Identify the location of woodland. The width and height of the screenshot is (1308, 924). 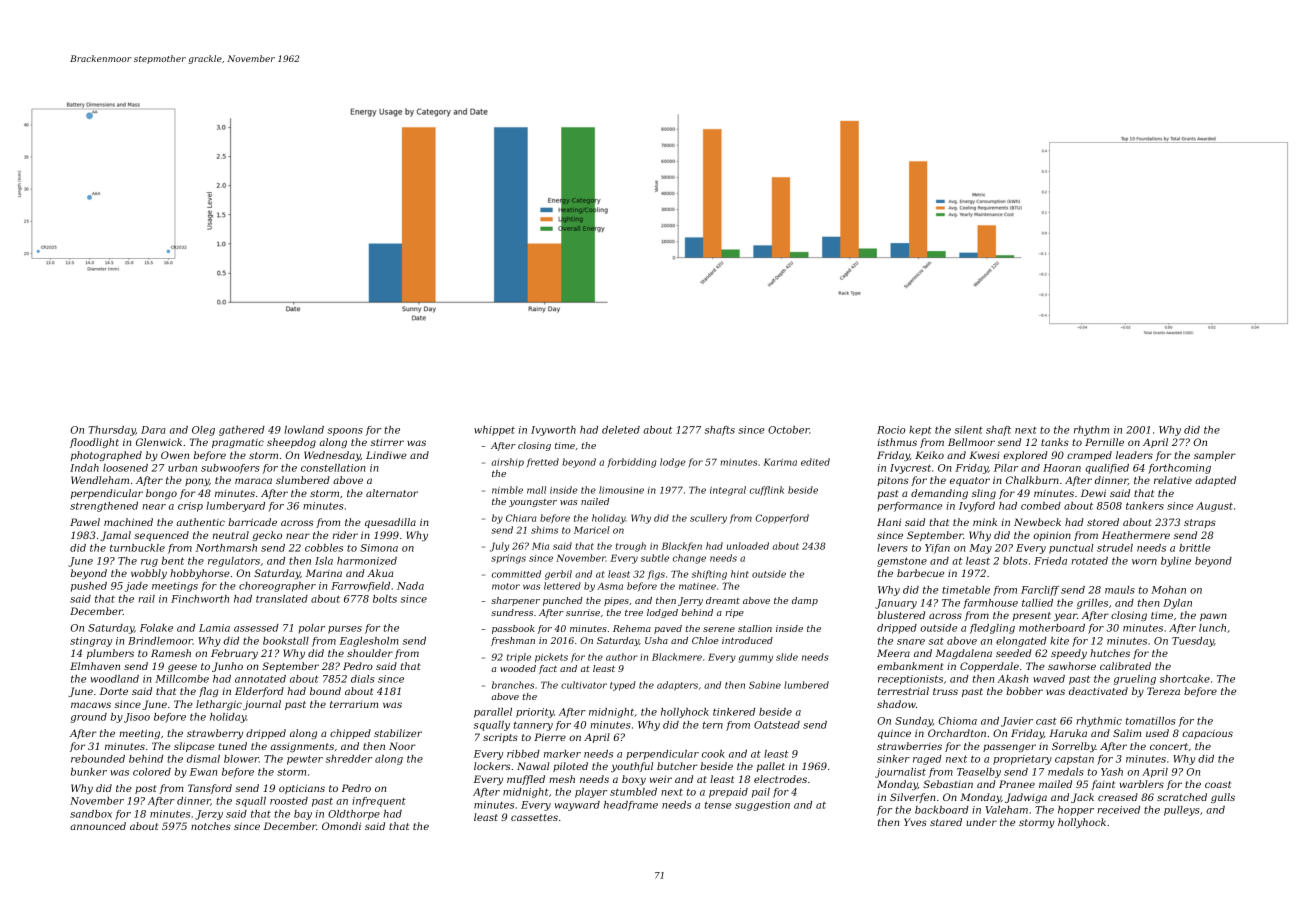
(114, 679).
